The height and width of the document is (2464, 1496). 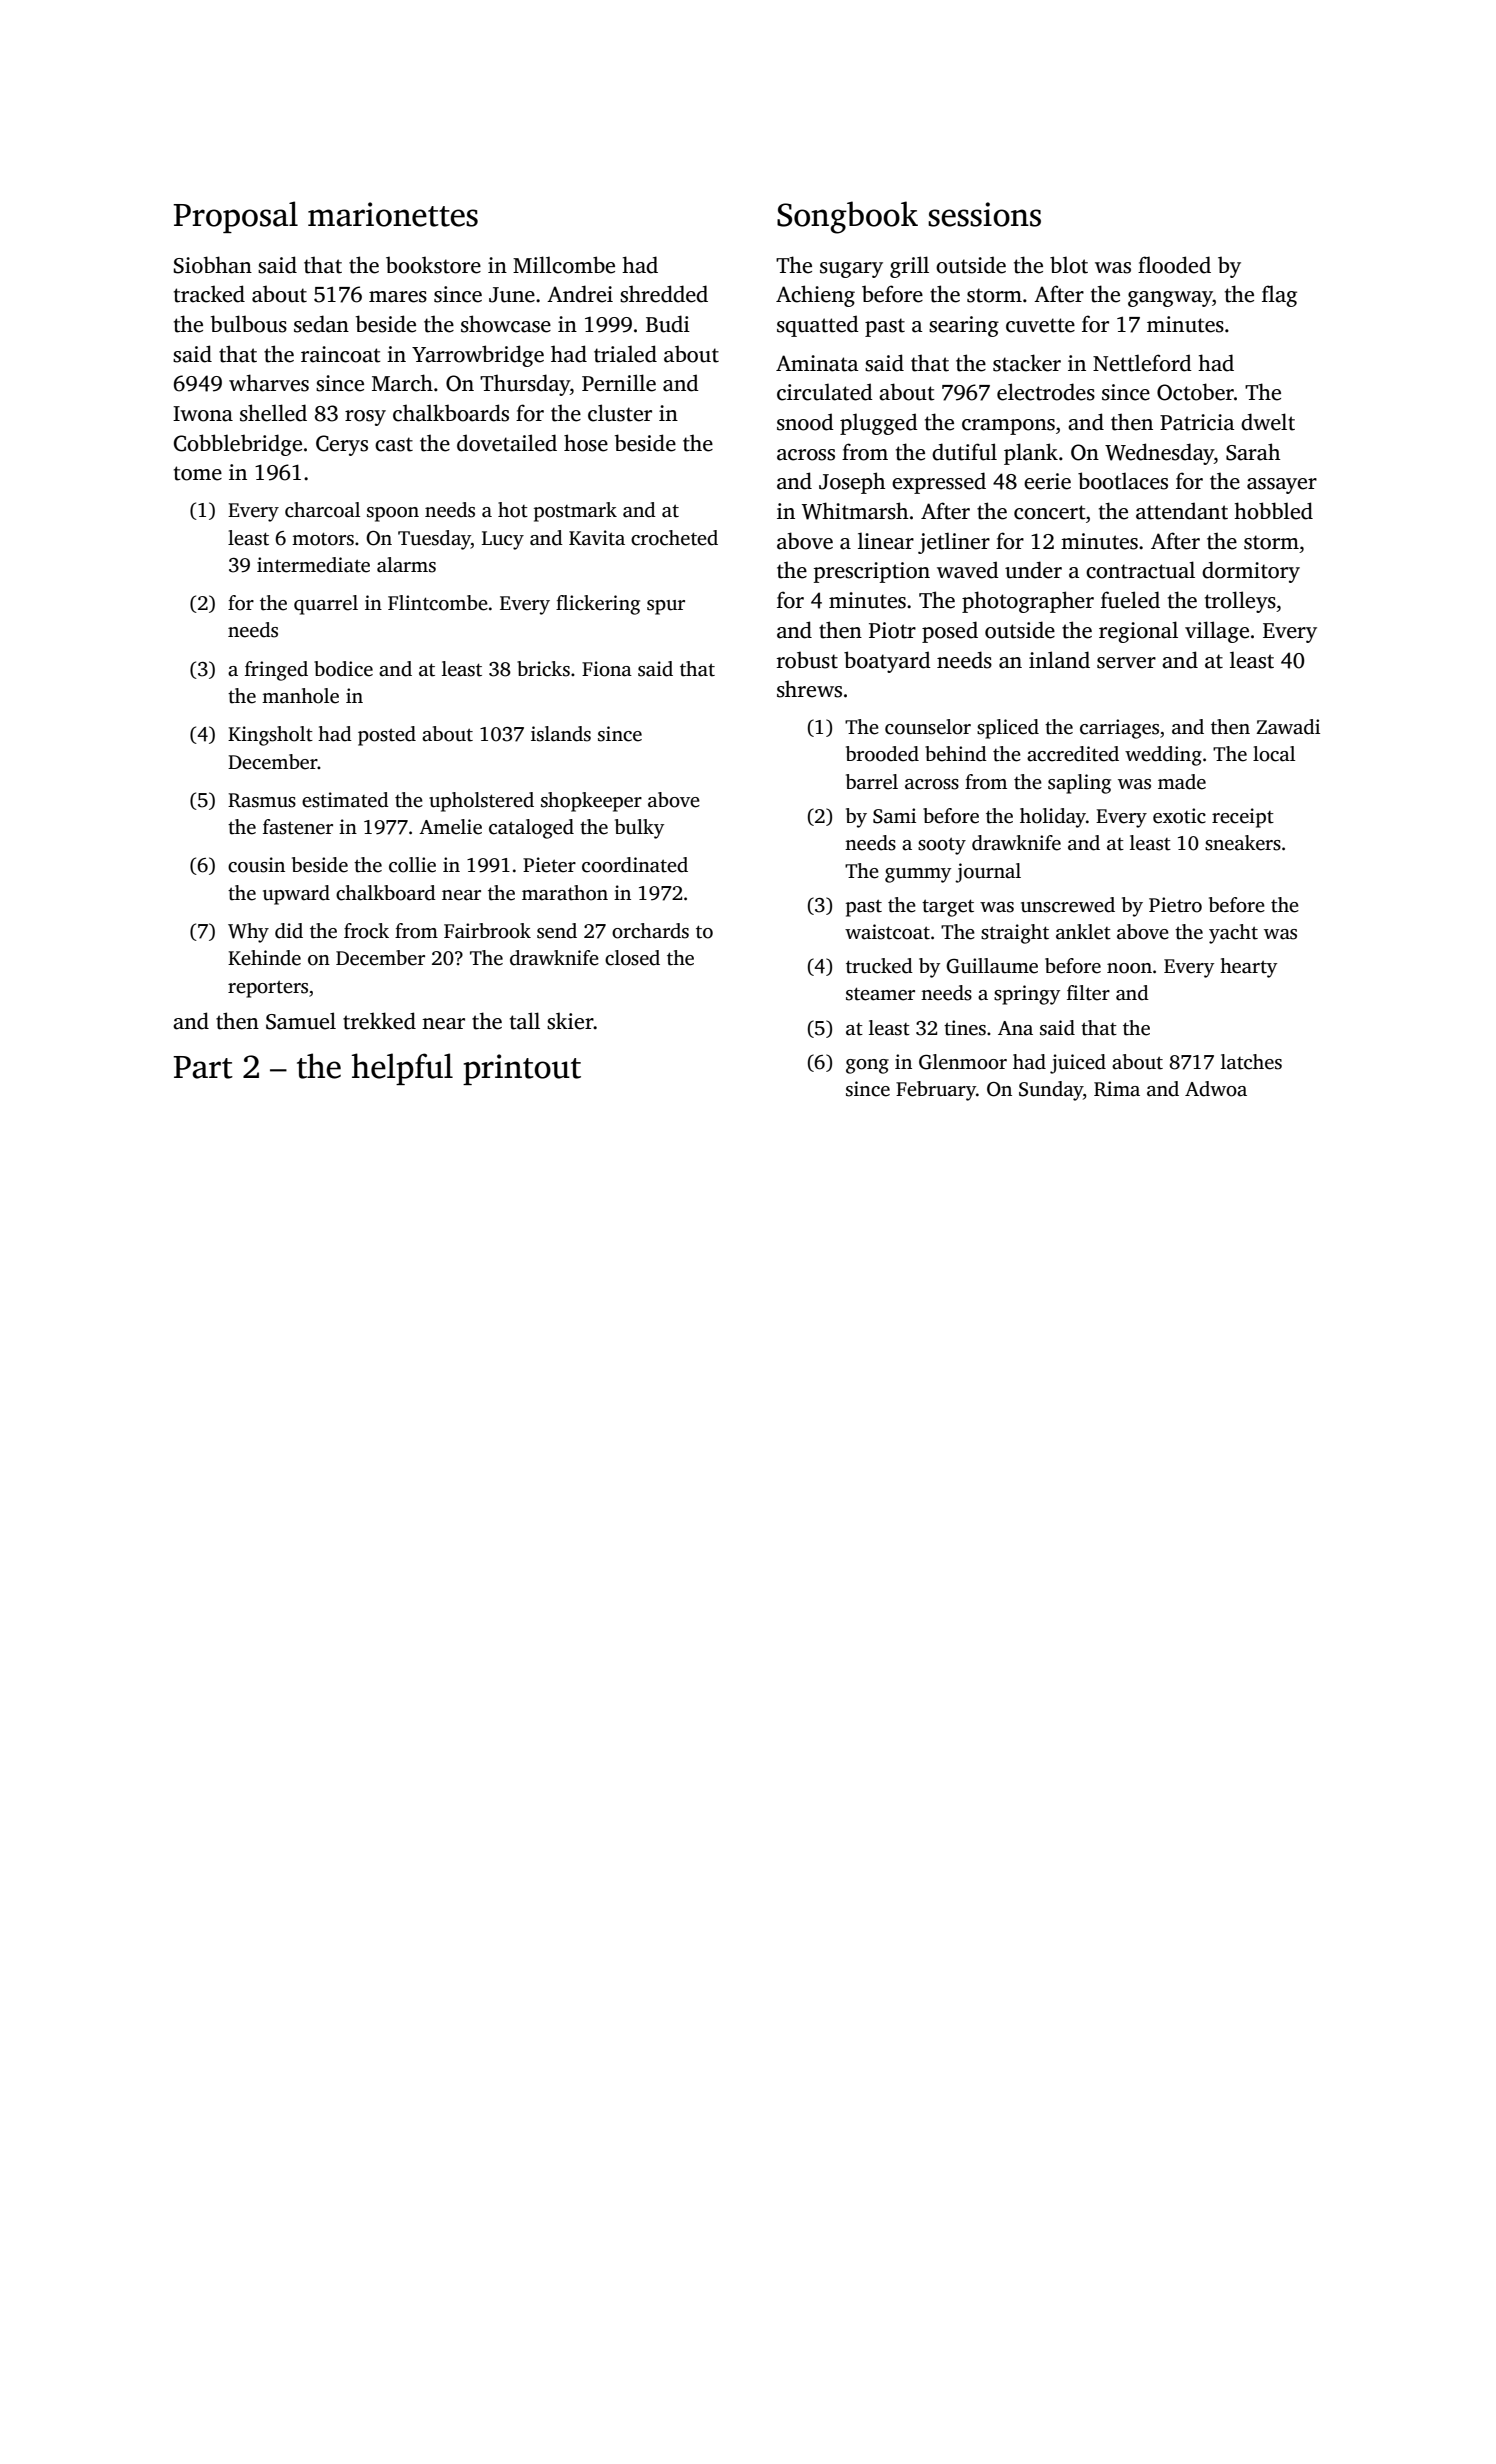 I want to click on Joseph, so click(x=852, y=483).
